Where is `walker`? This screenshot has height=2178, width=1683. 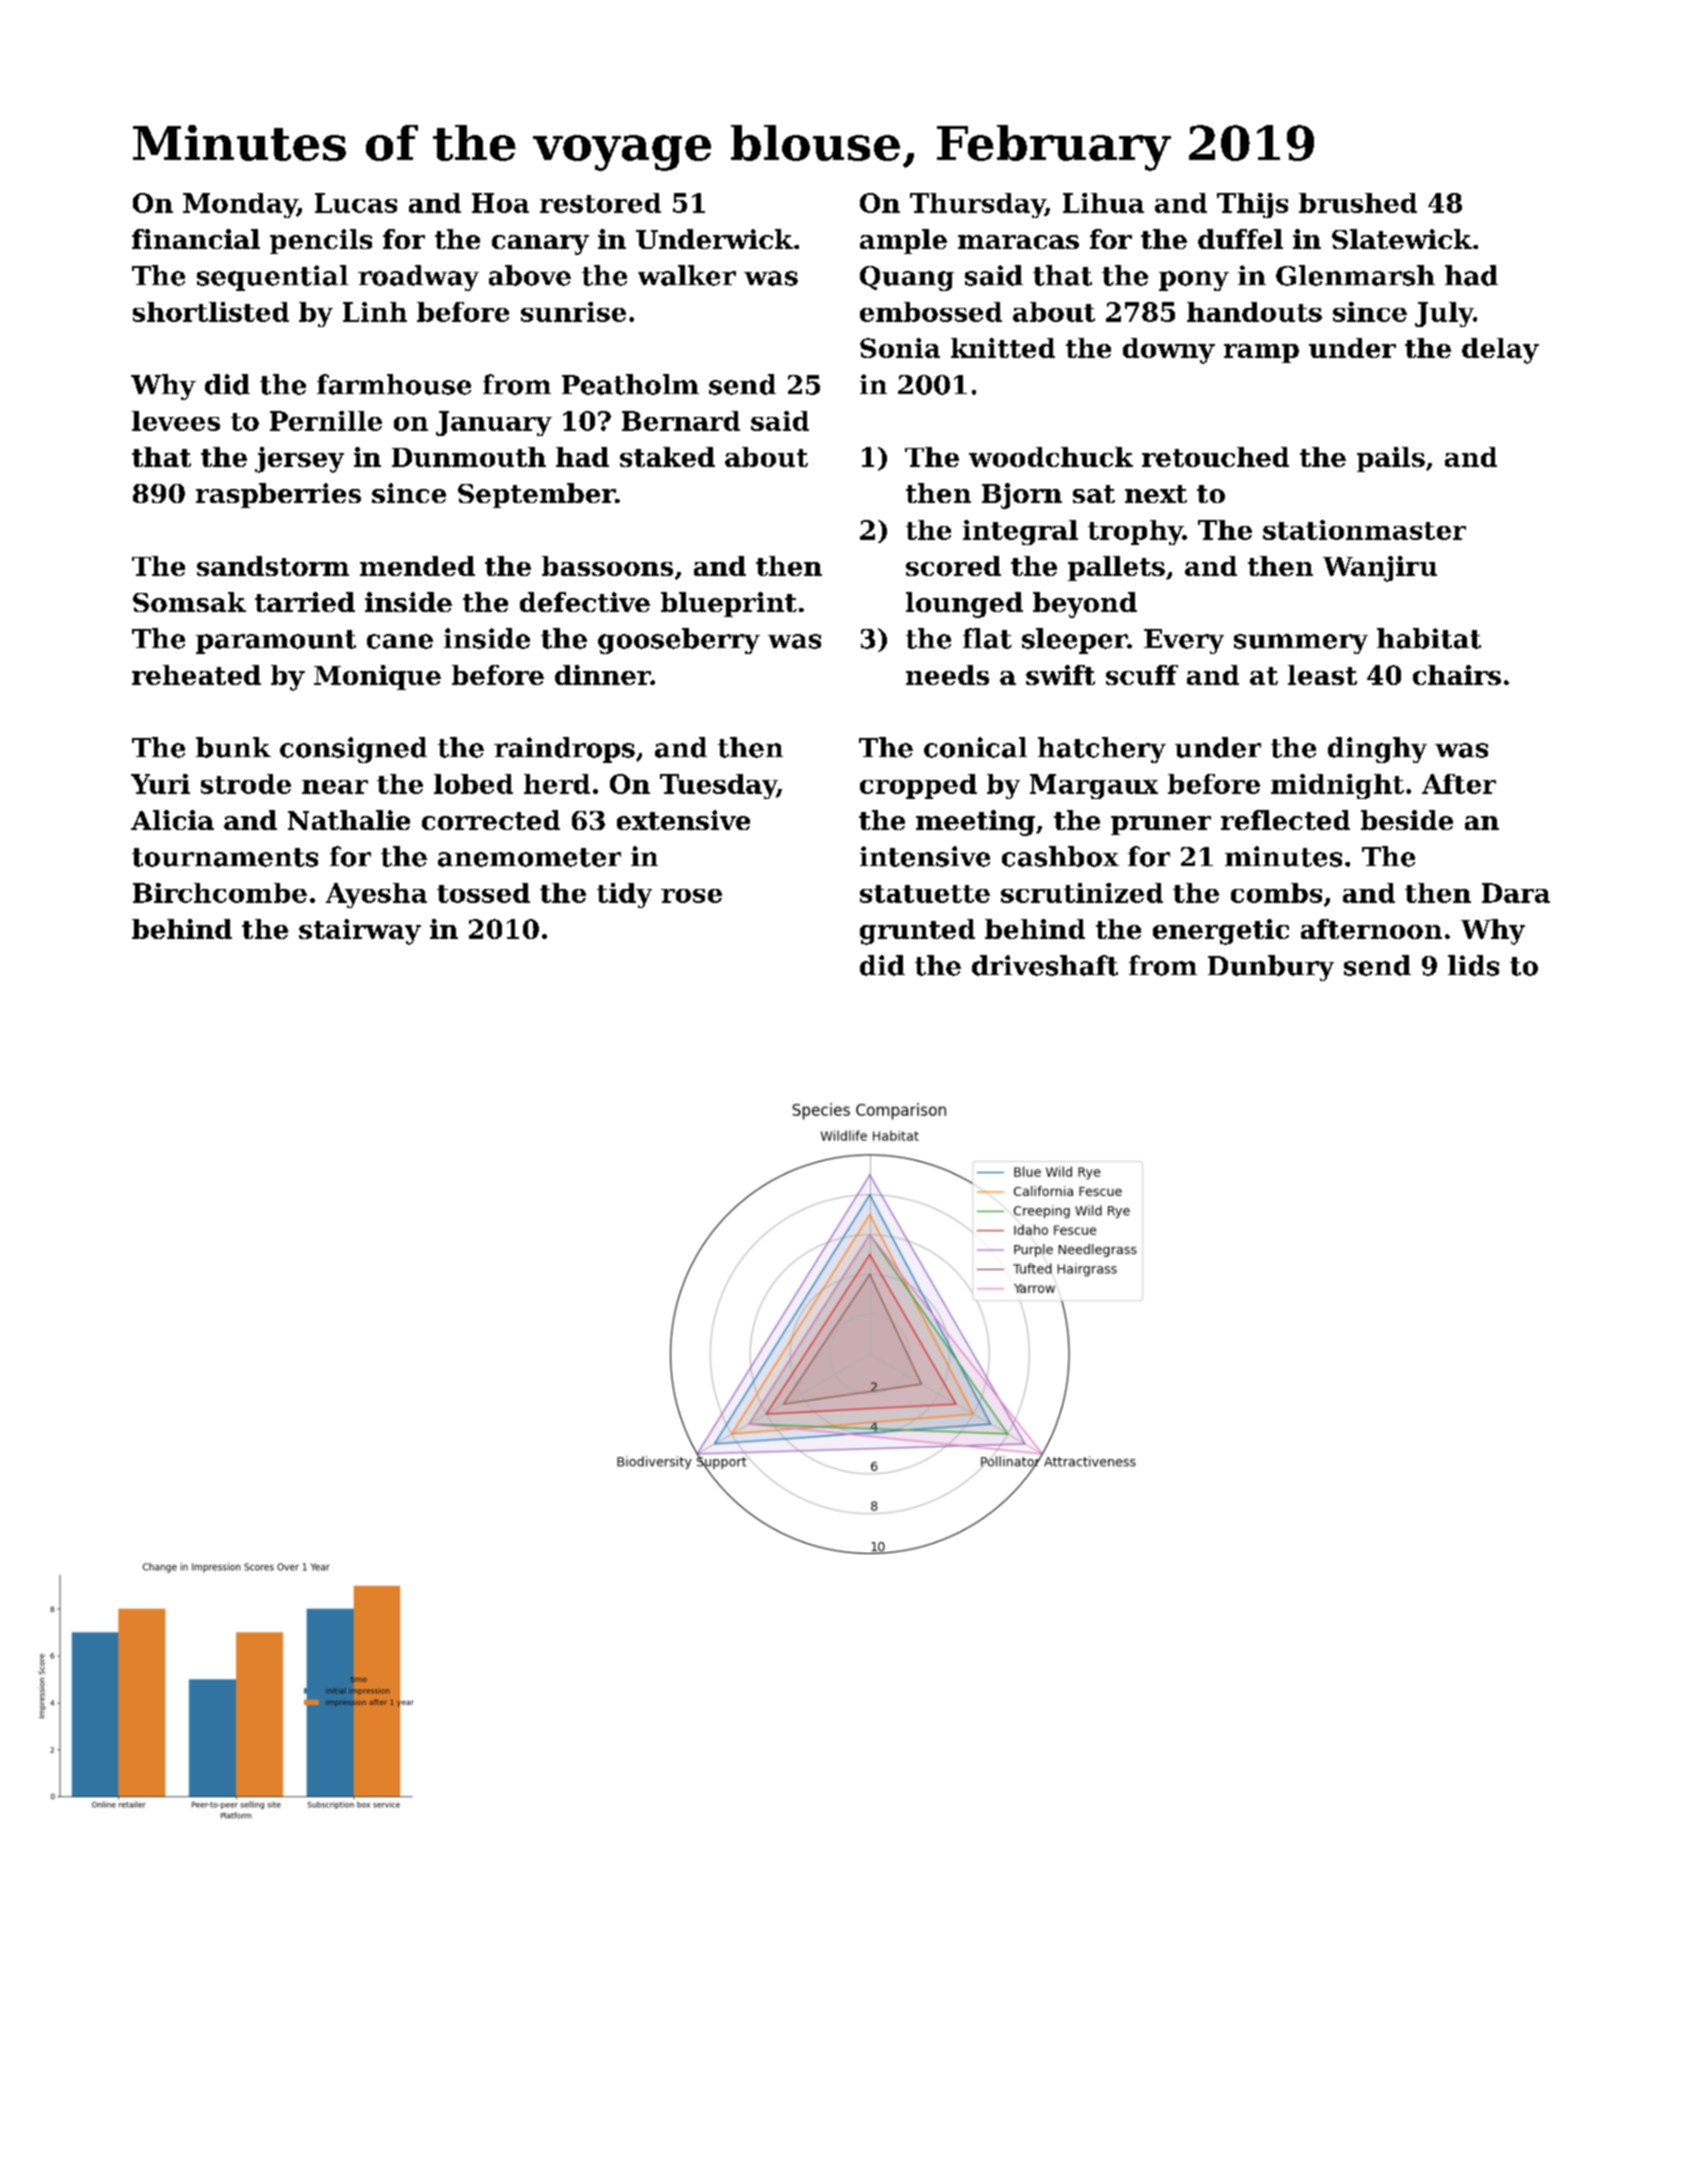 walker is located at coordinates (687, 275).
